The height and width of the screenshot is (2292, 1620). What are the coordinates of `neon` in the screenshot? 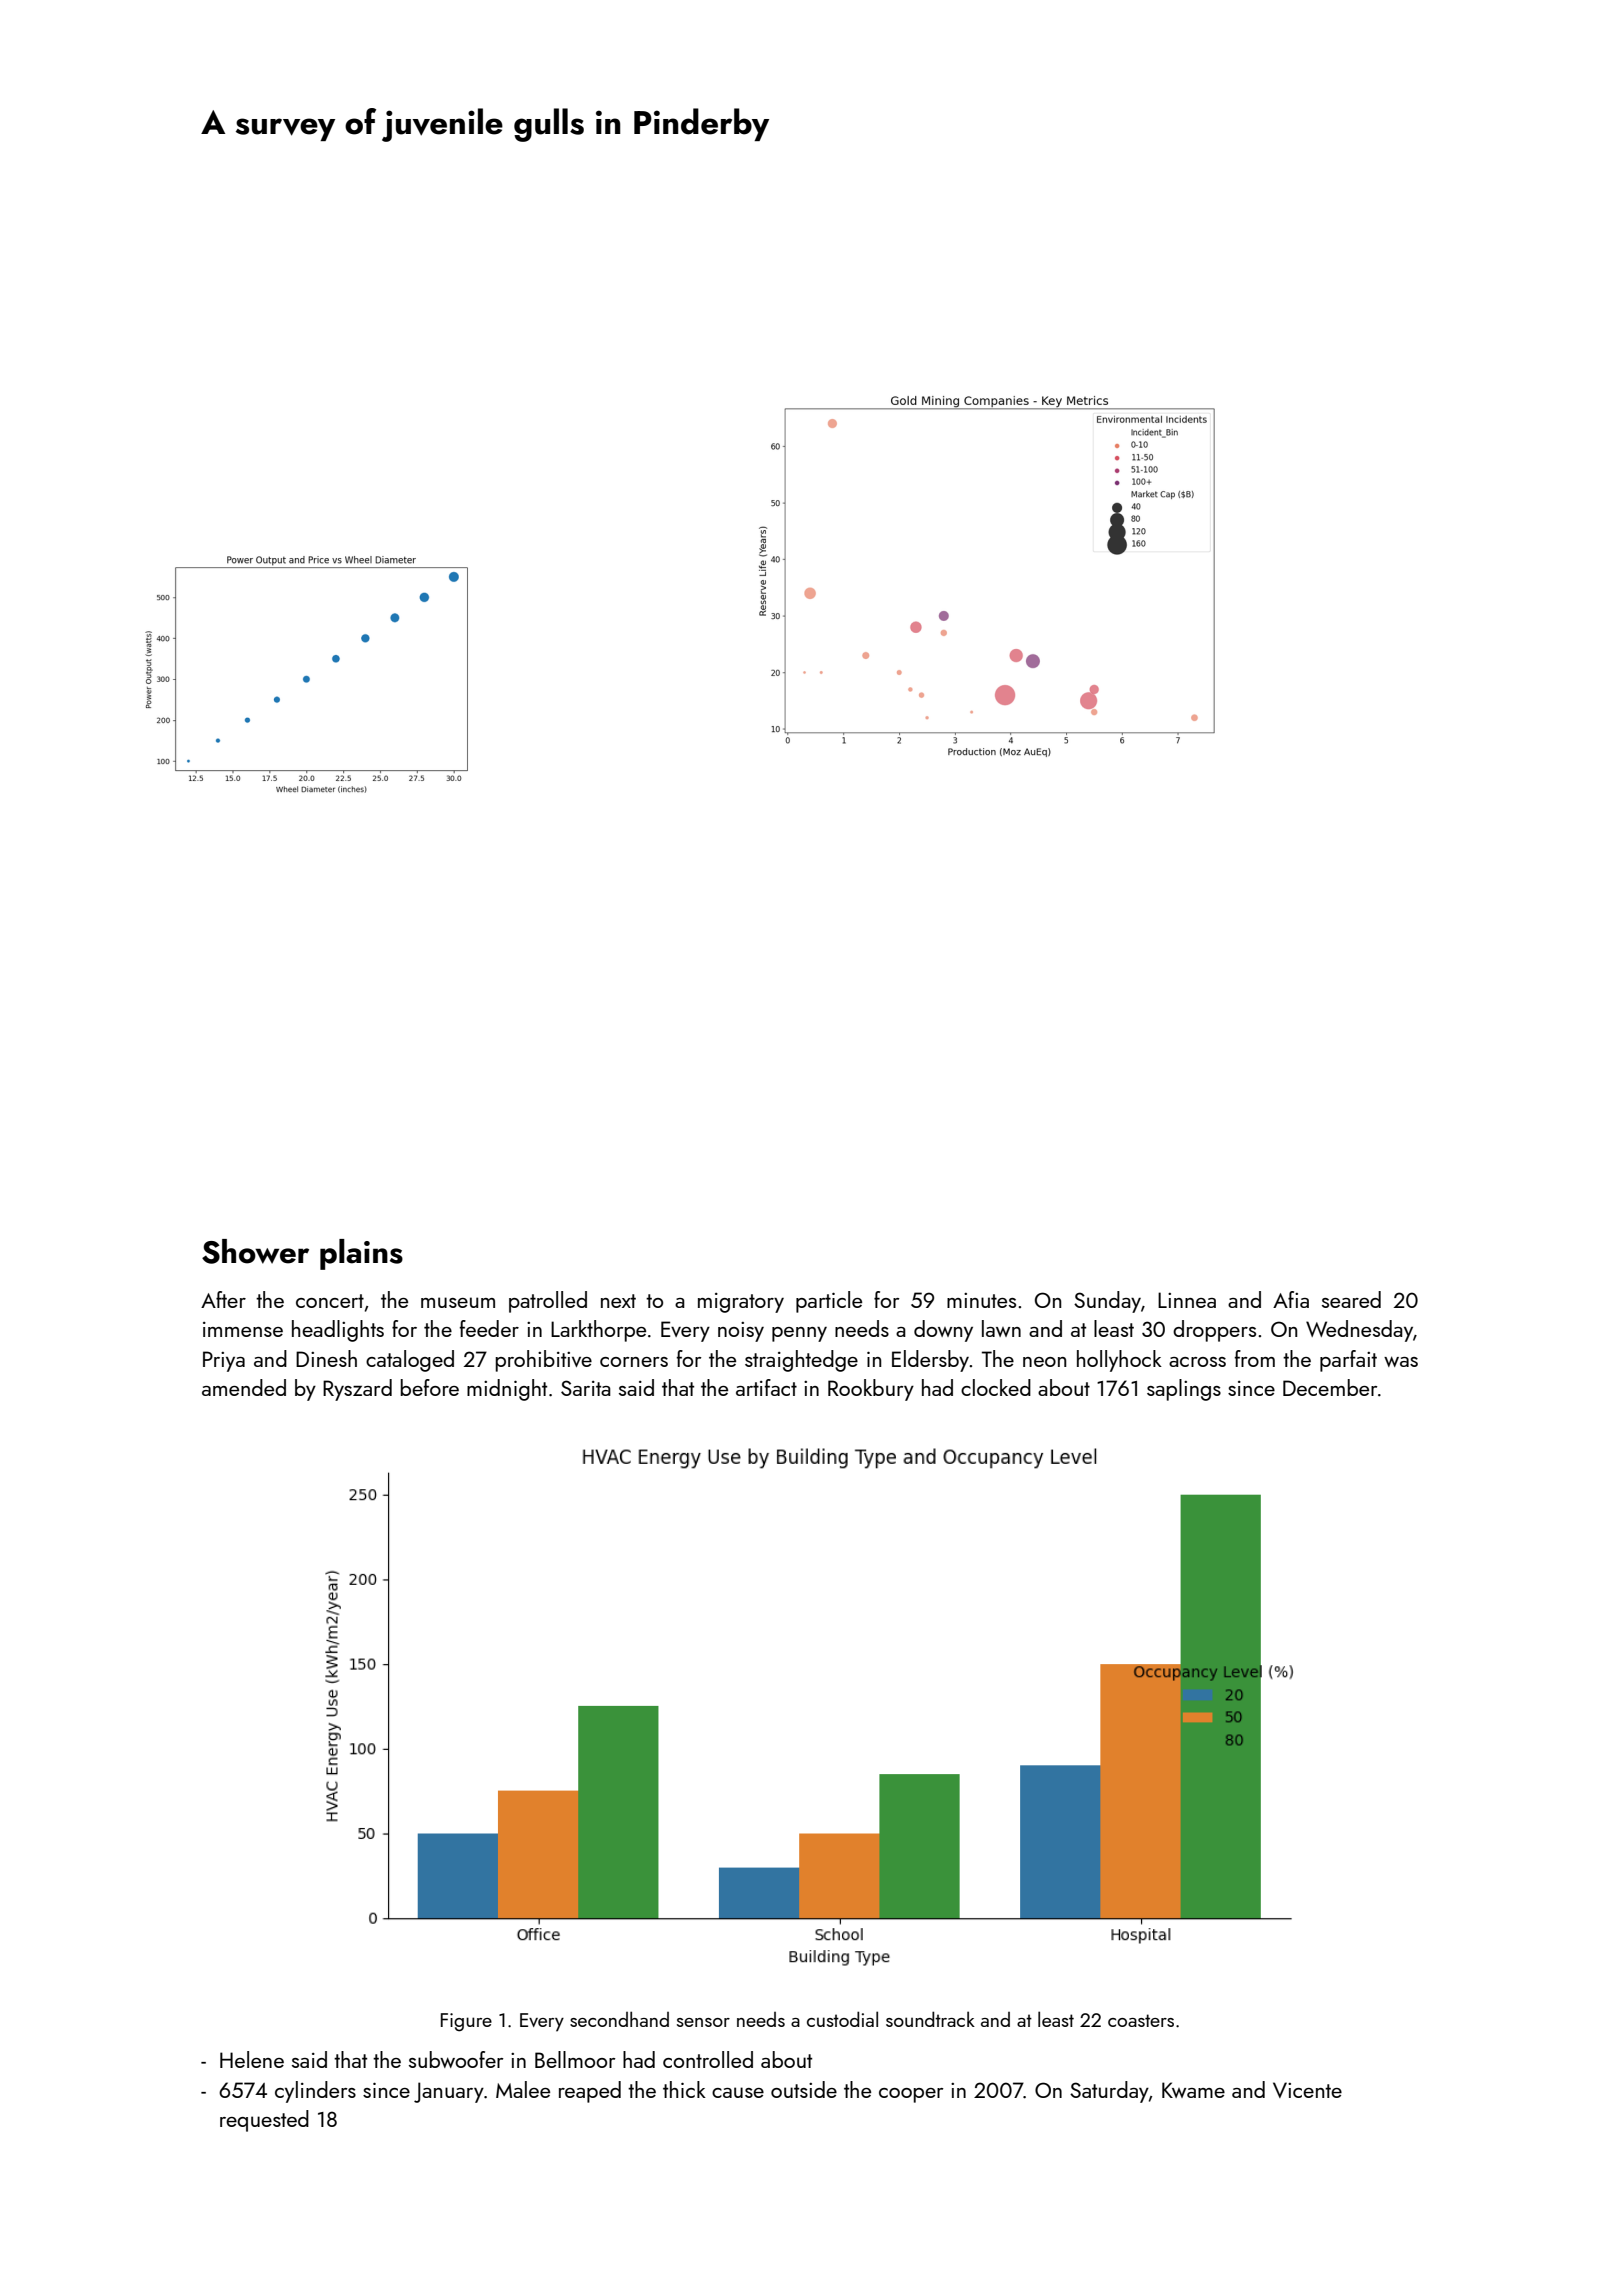 It's located at (1044, 1362).
